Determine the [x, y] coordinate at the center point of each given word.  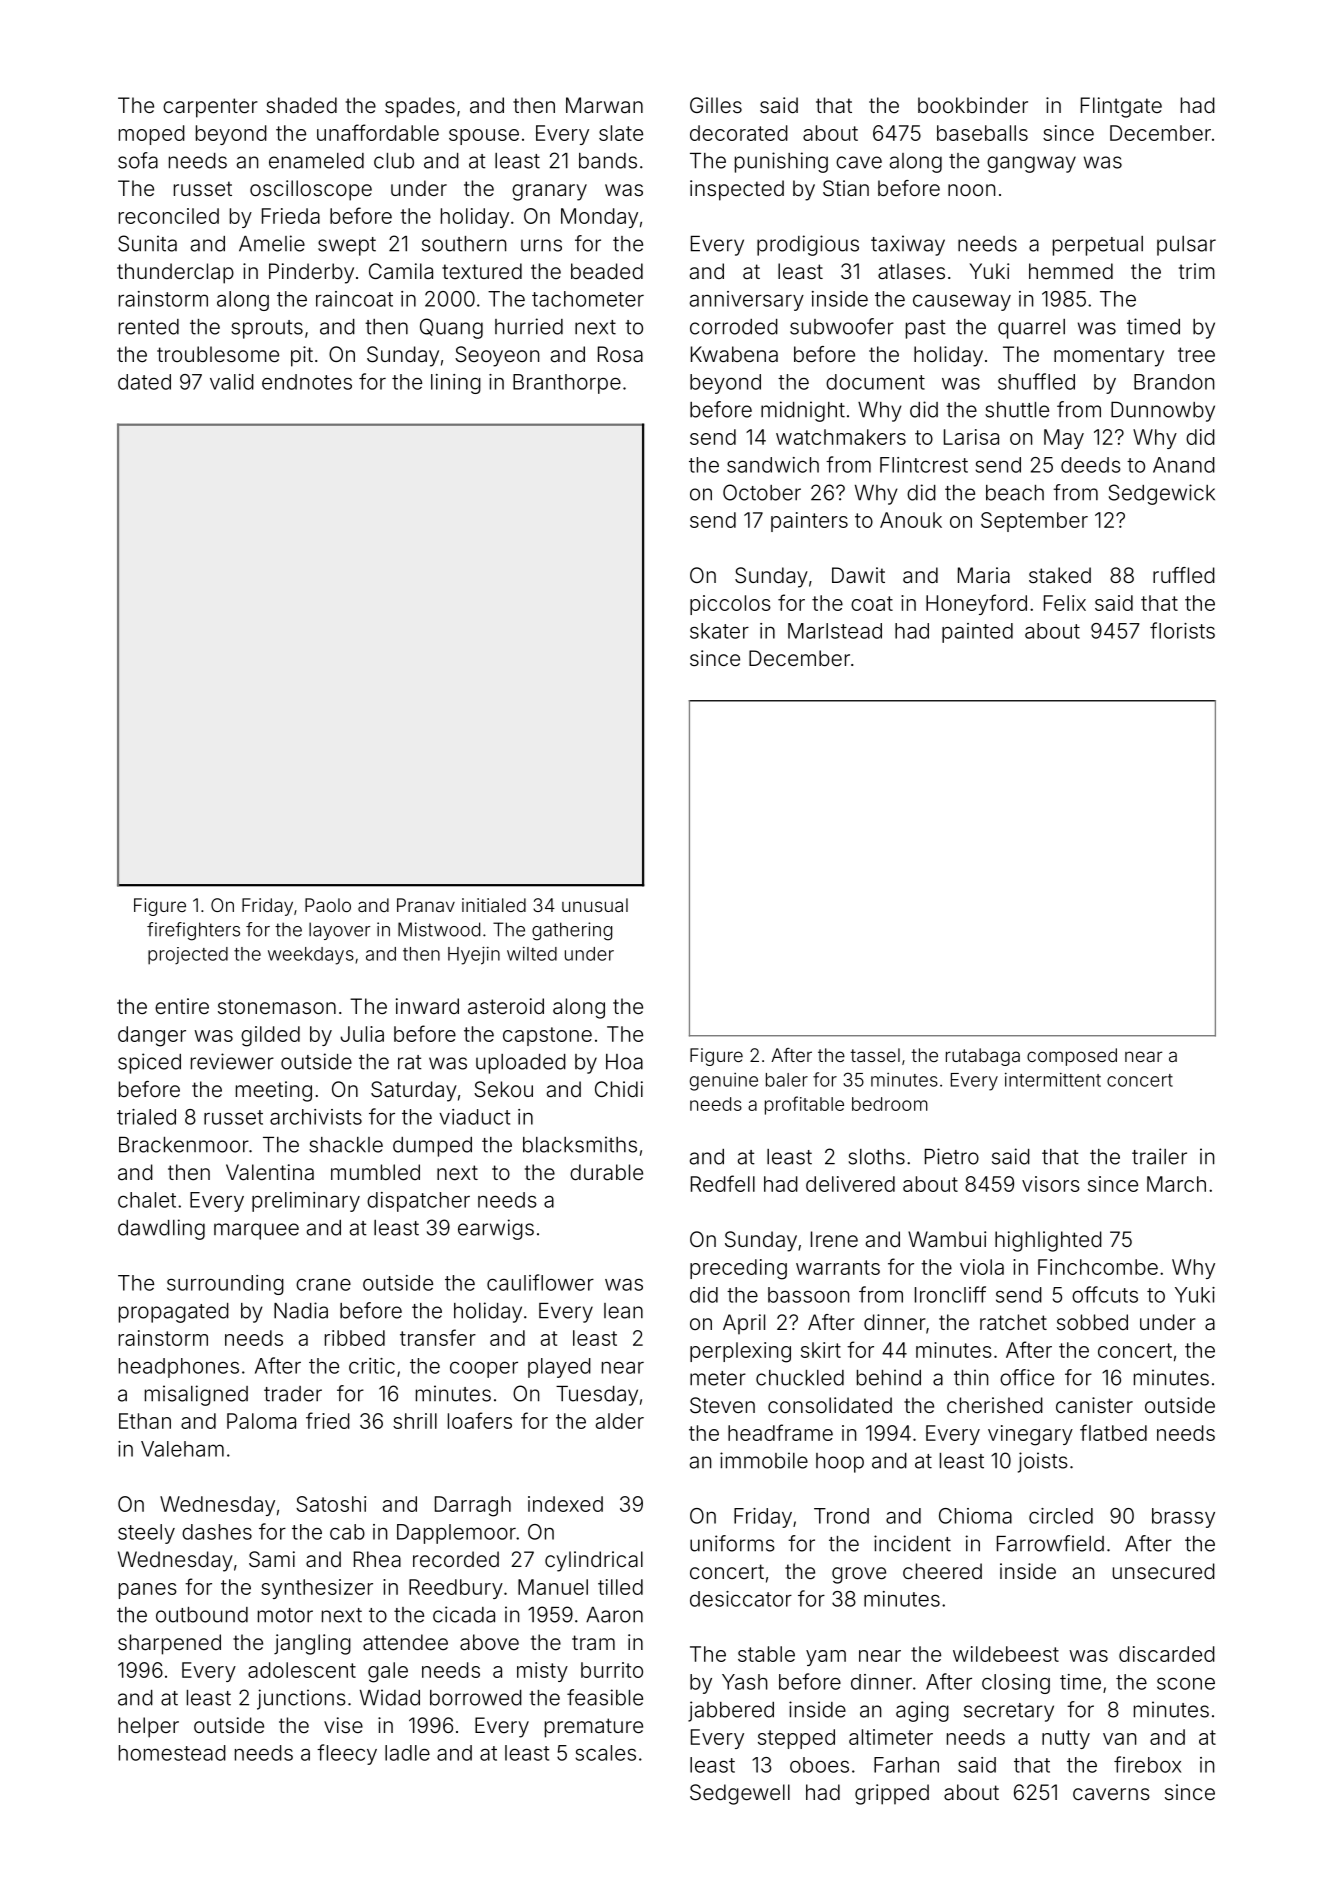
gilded [270, 1036]
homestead [172, 1753]
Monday [599, 218]
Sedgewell [740, 1794]
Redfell [723, 1183]
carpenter [210, 108]
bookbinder [973, 105]
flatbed [1113, 1432]
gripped [892, 1794]
